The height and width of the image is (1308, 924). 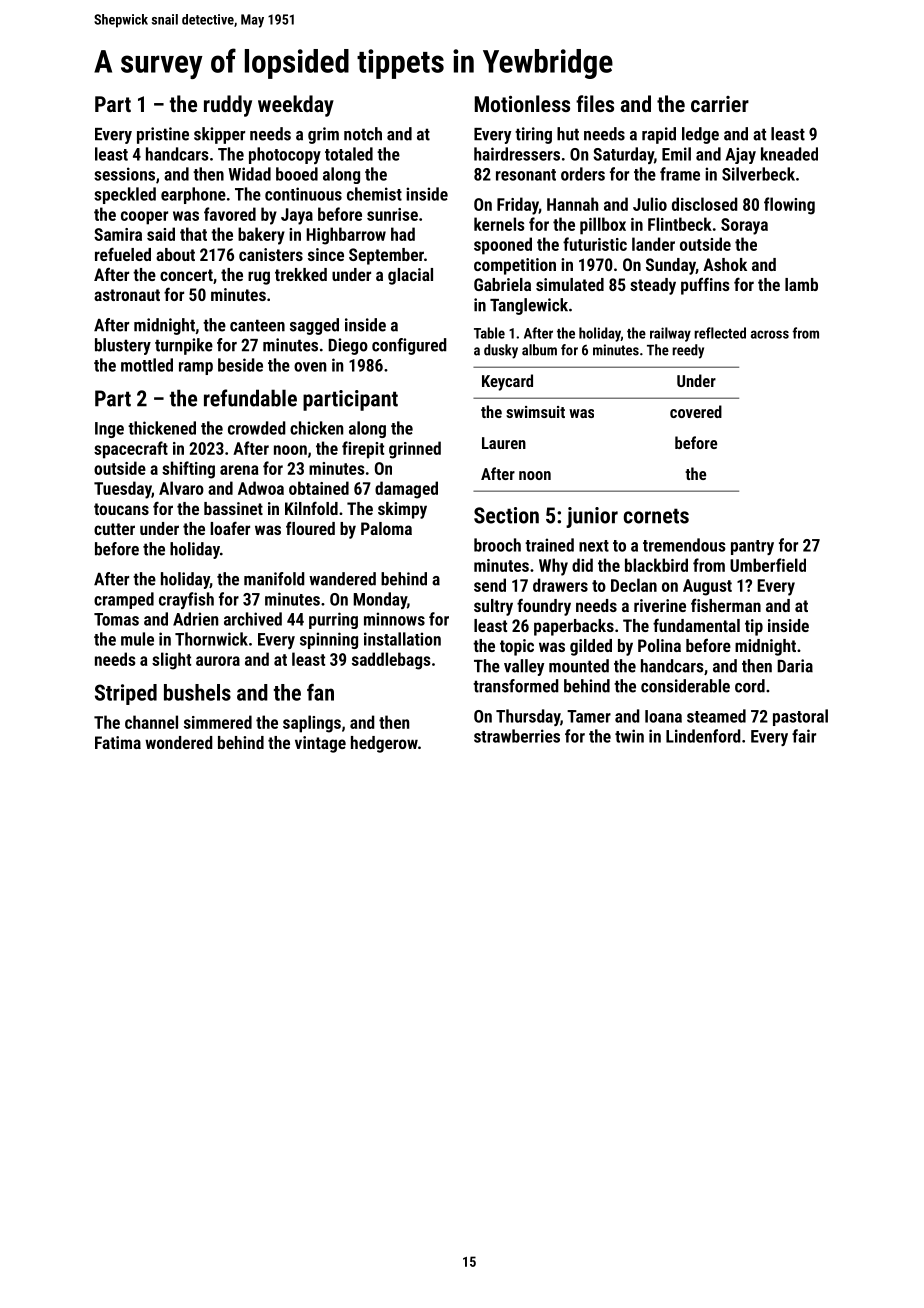 What do you see at coordinates (720, 104) in the image?
I see `carrier` at bounding box center [720, 104].
